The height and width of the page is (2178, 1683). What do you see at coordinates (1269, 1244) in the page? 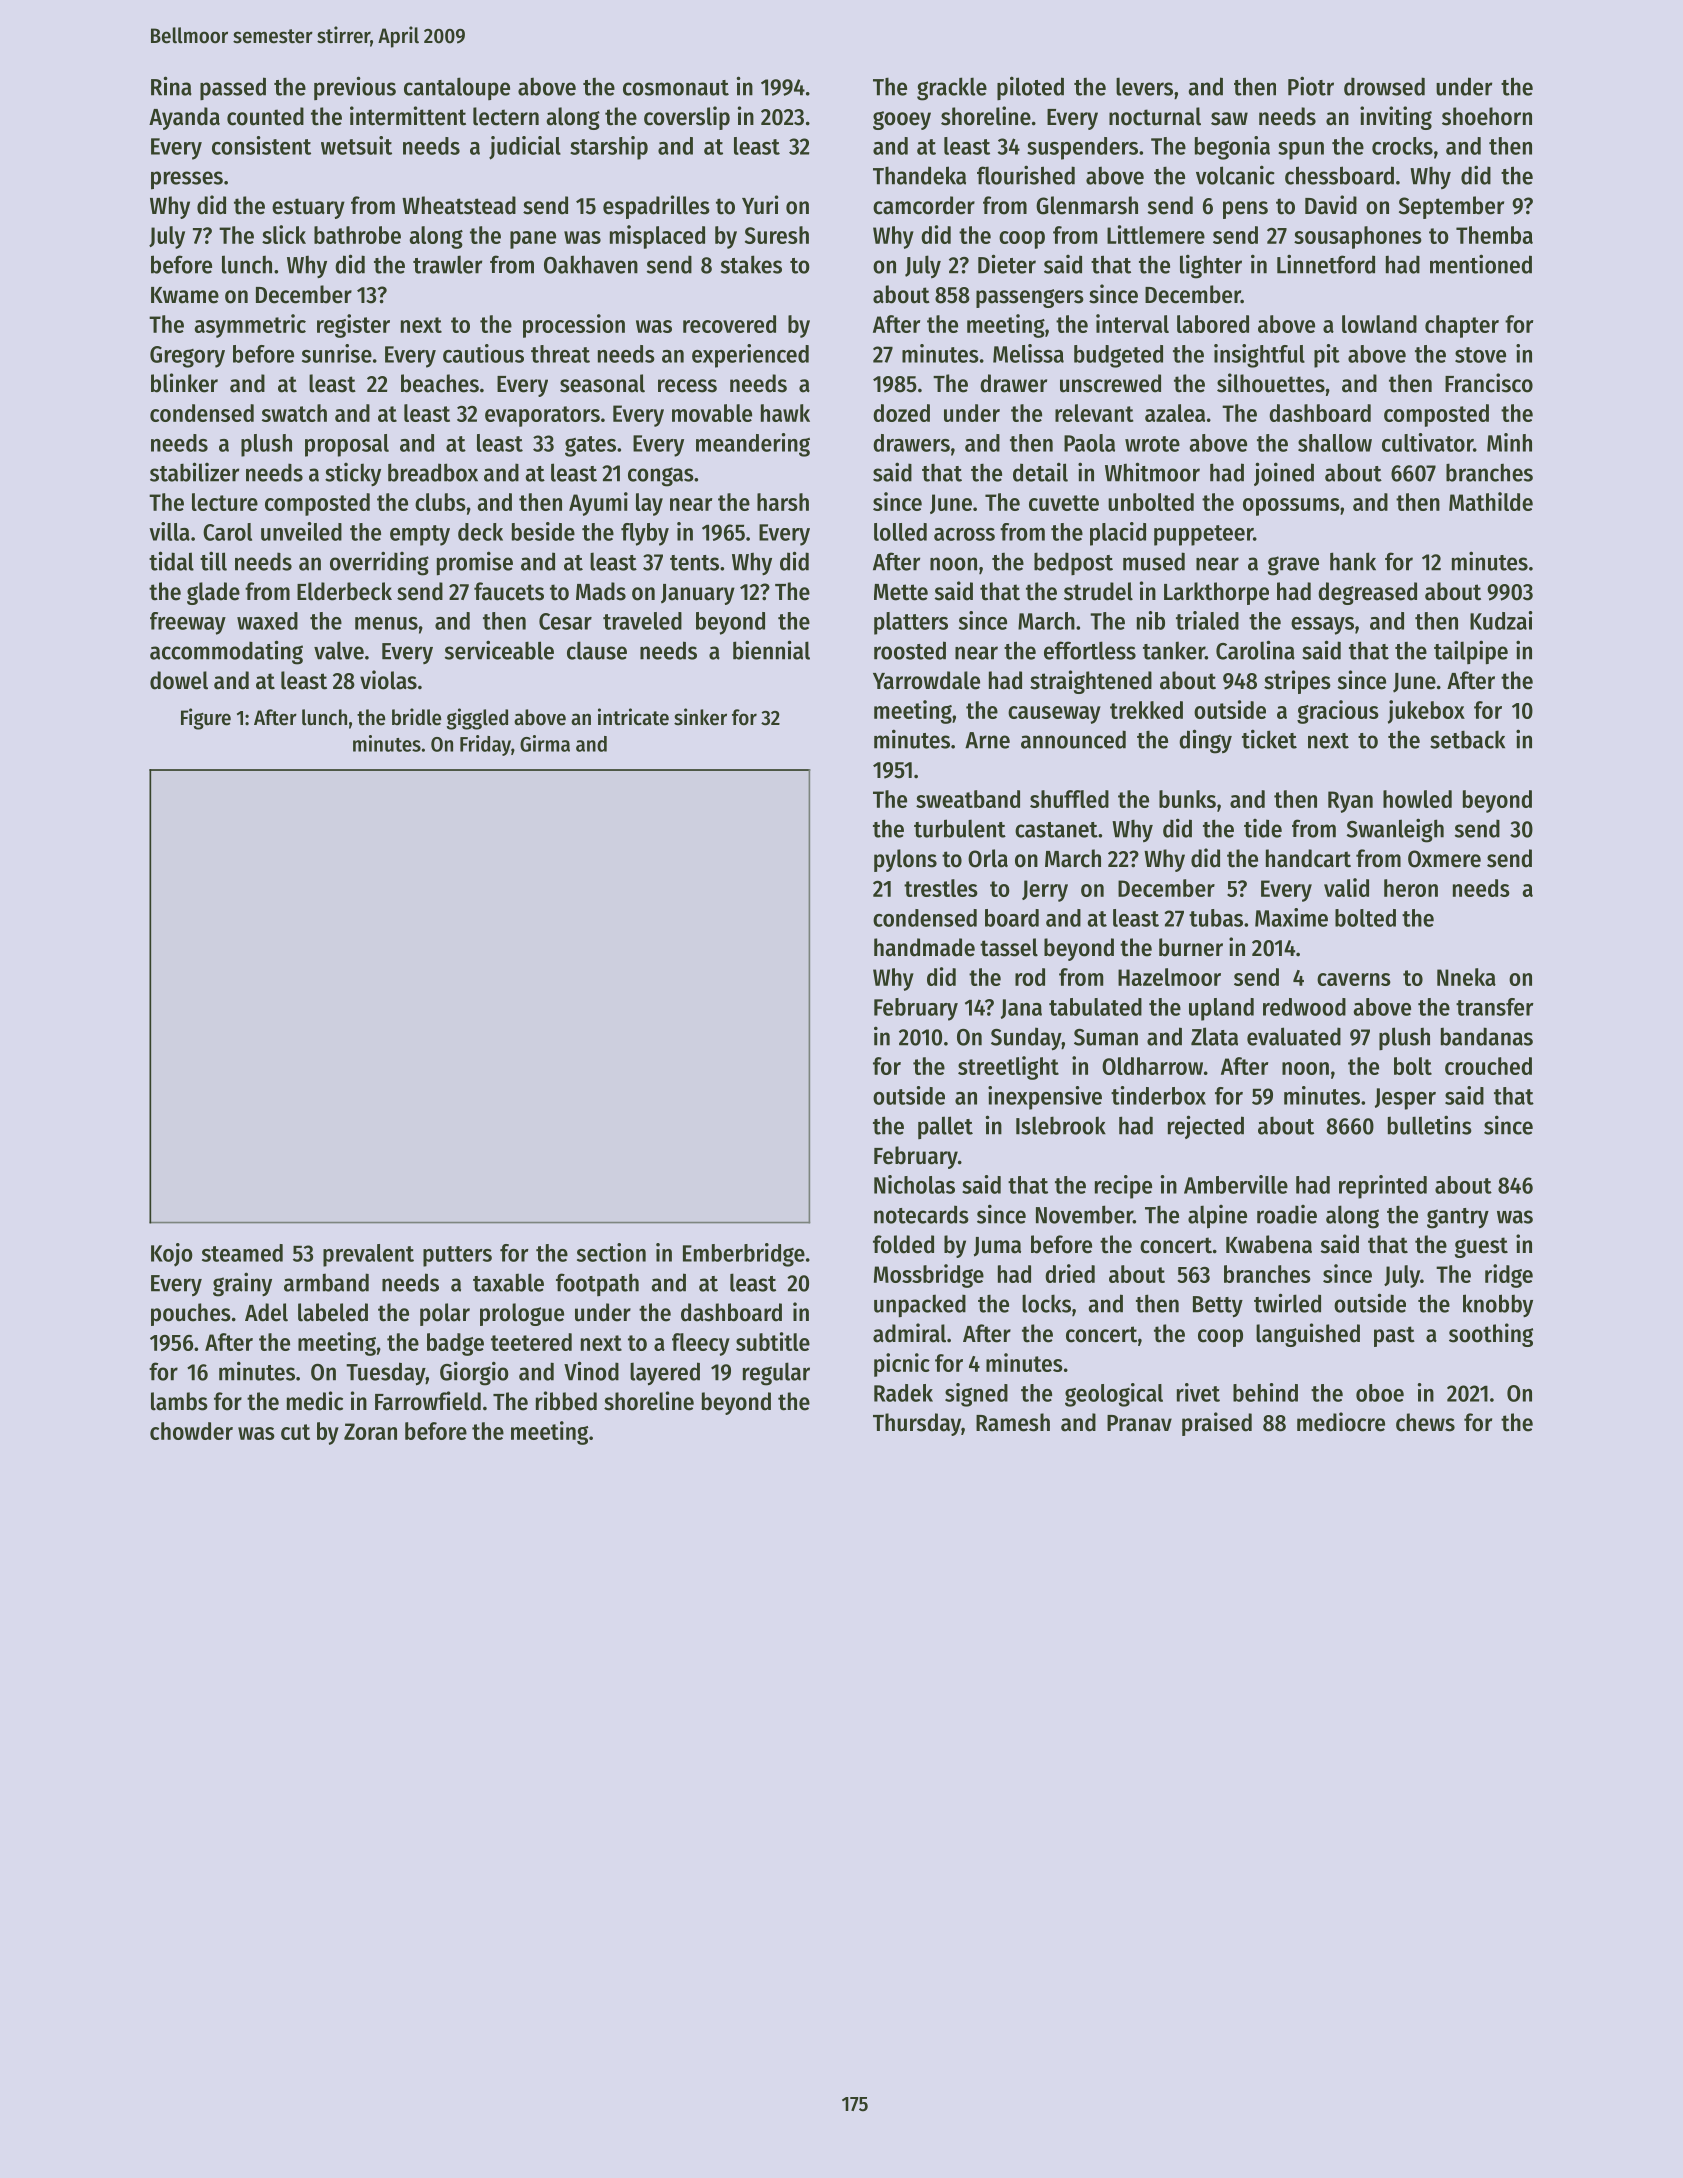
I see `Kwabena` at bounding box center [1269, 1244].
